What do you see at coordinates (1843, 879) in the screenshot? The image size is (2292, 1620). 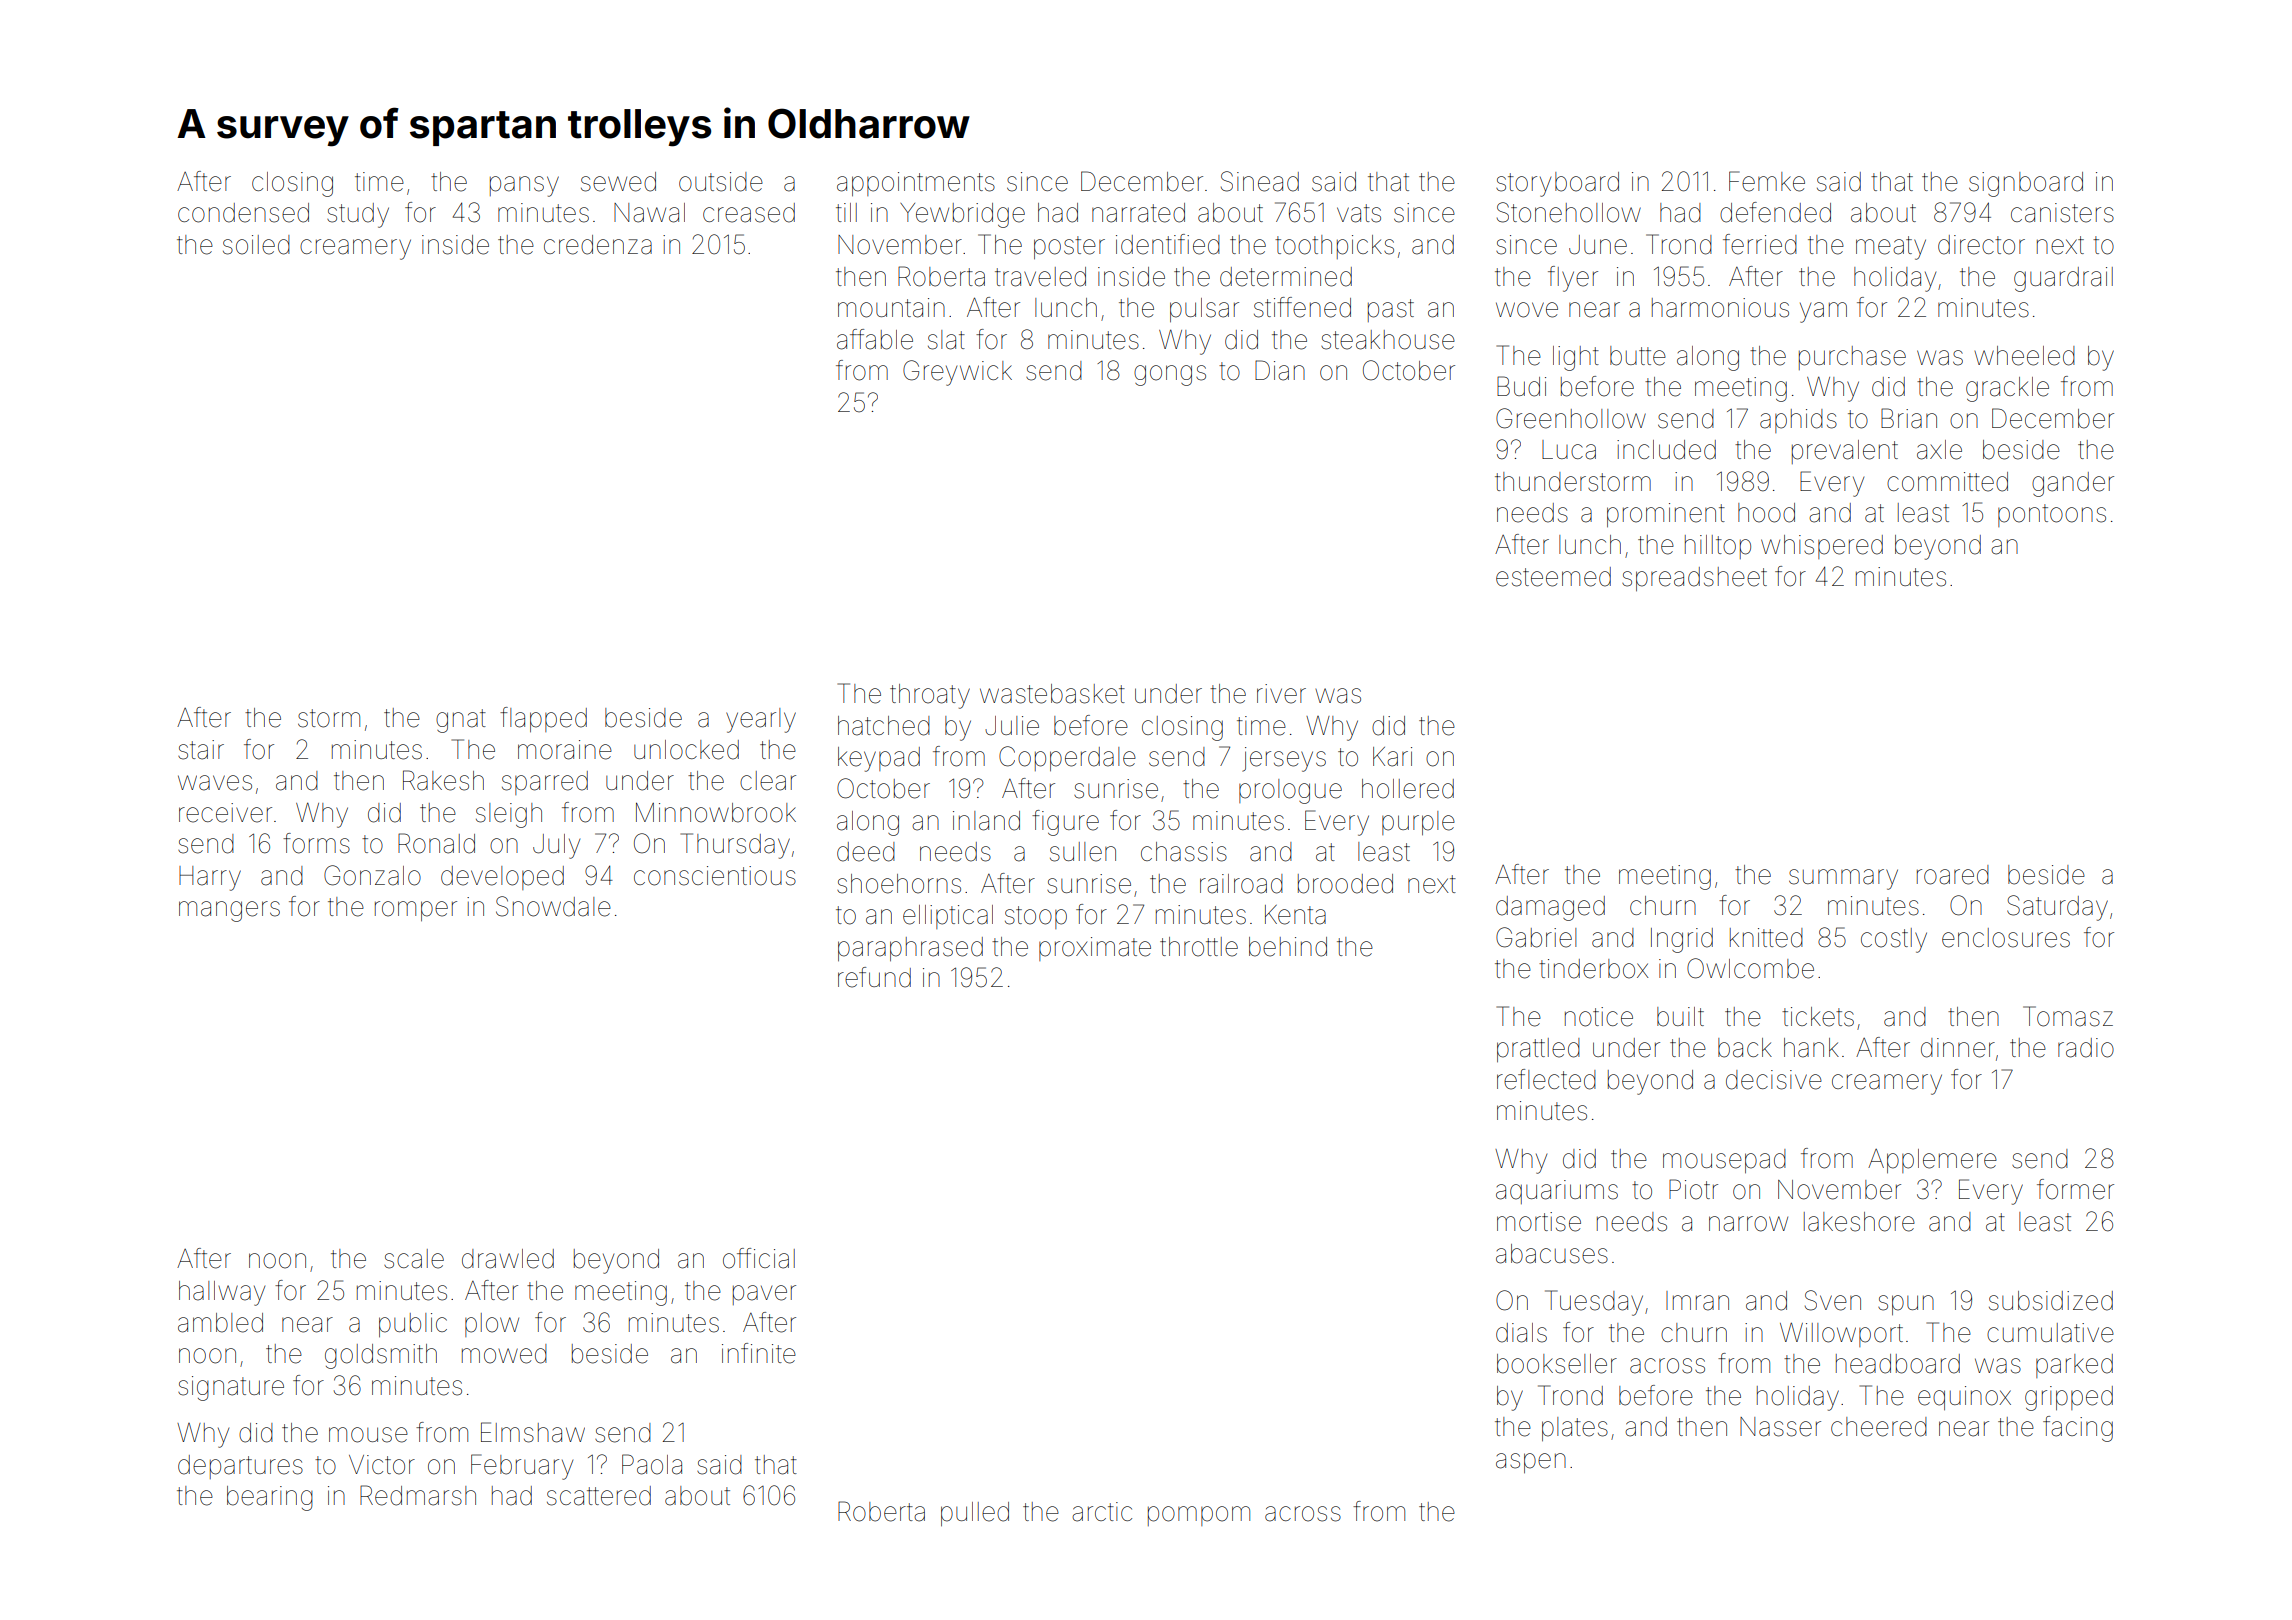 I see `summary` at bounding box center [1843, 879].
